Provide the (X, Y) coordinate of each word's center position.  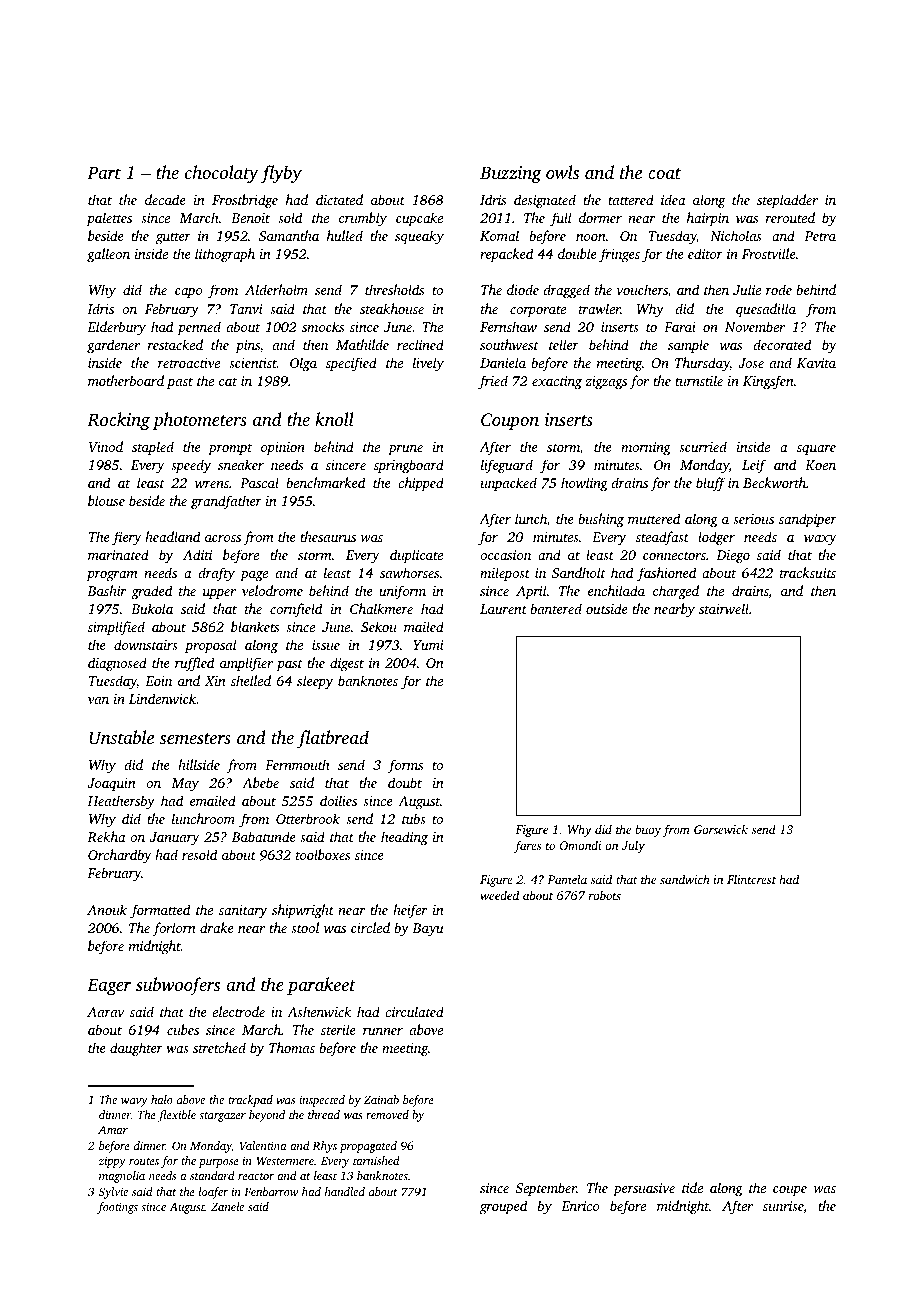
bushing (601, 520)
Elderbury (116, 328)
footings (117, 1208)
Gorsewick (721, 829)
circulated (414, 1011)
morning (646, 448)
